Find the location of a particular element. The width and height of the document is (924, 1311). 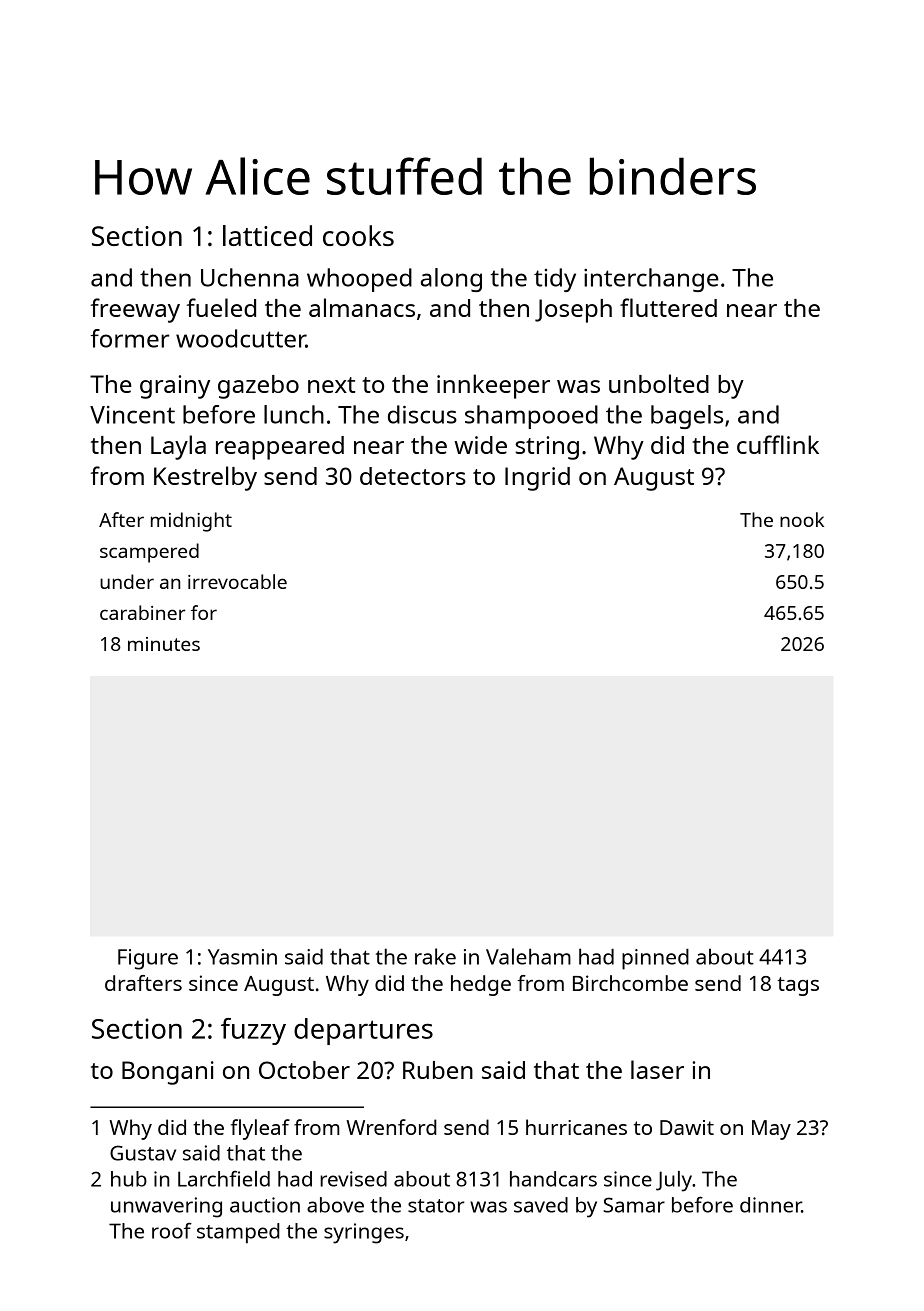

Bongani is located at coordinates (168, 1073).
